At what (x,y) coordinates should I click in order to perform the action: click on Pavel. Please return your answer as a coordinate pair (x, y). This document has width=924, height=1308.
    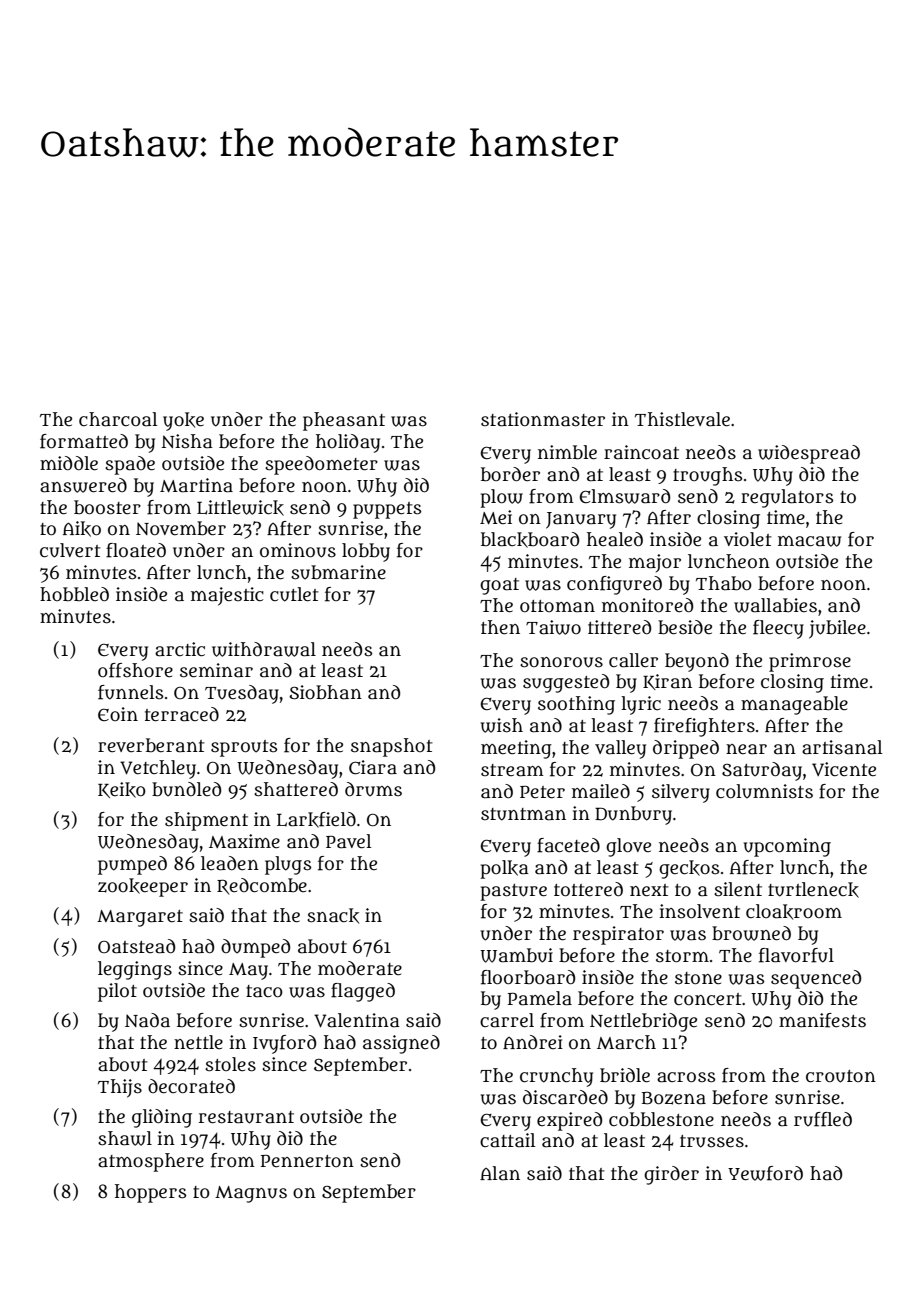
    Looking at the image, I should click on (349, 841).
